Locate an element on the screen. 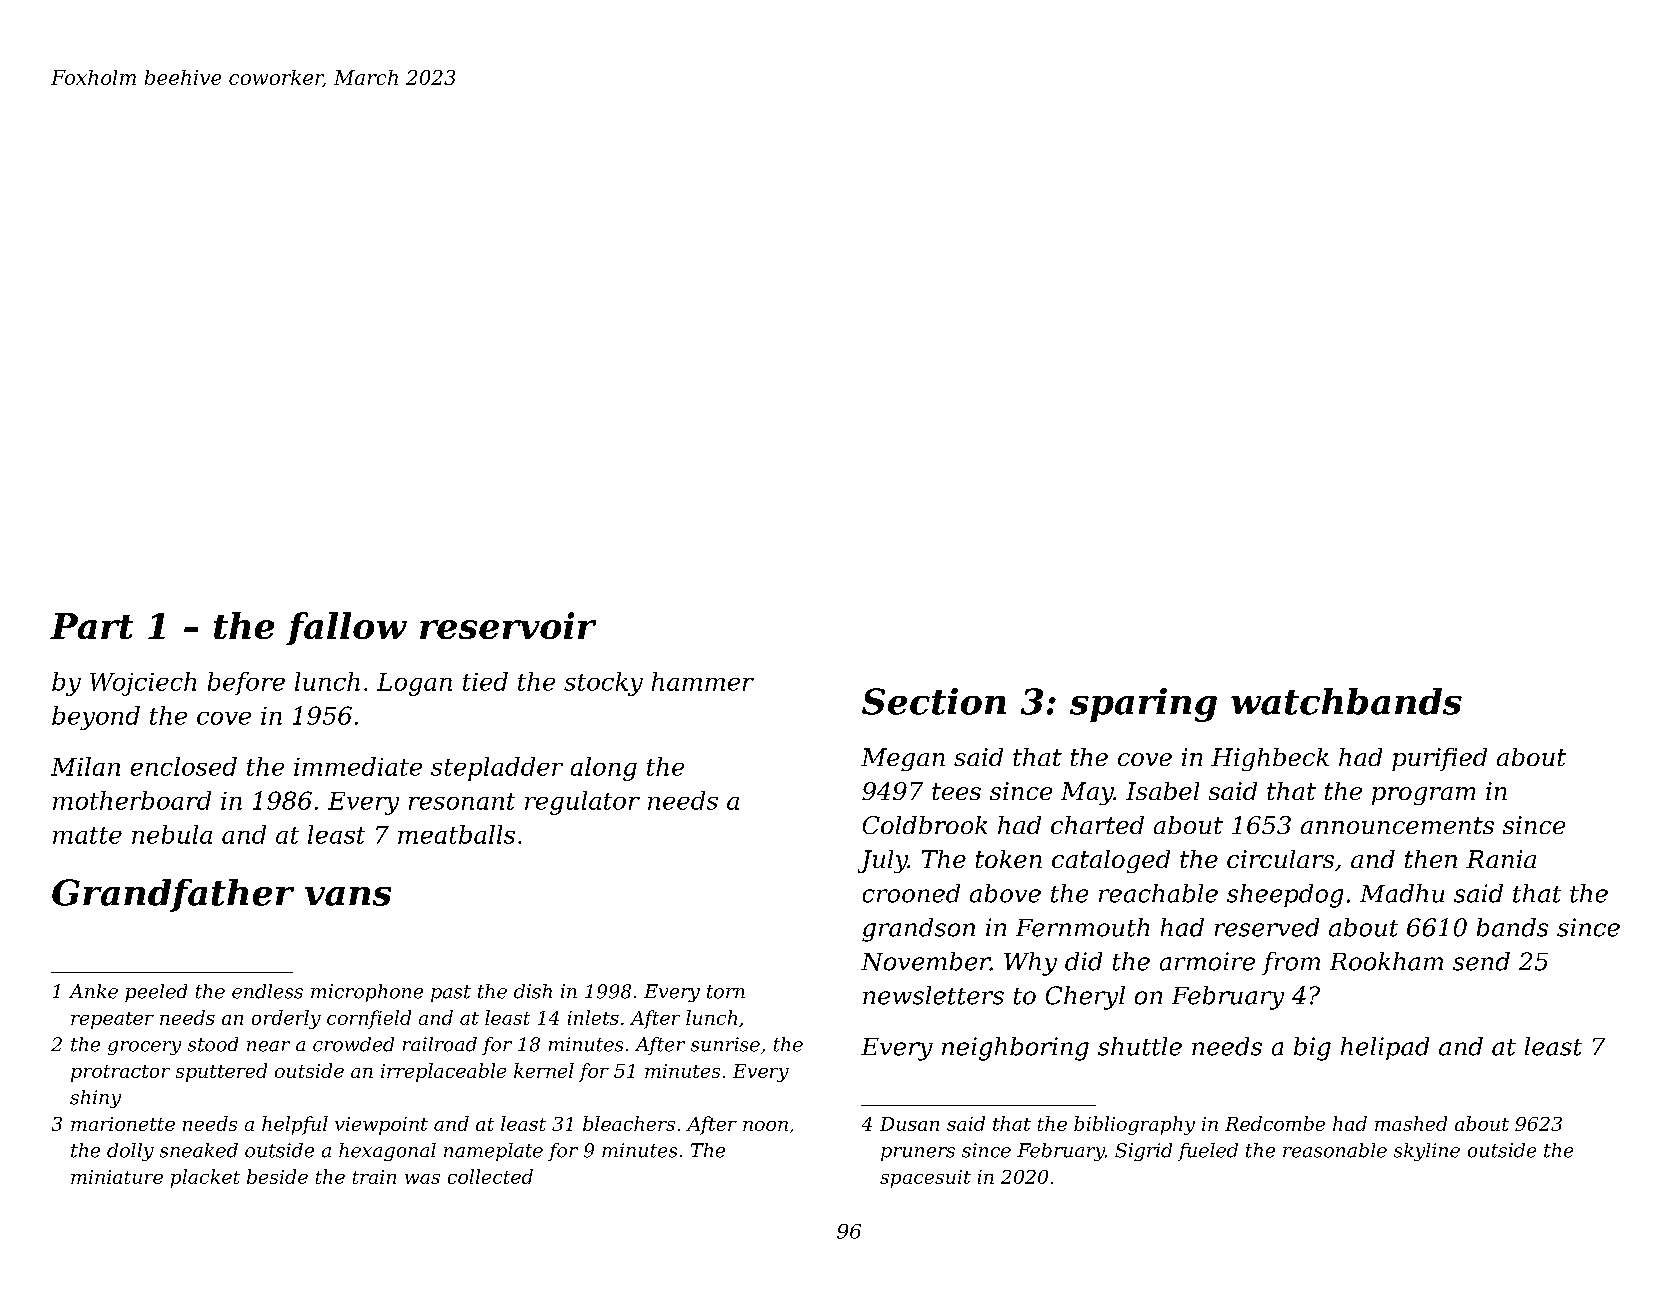 This screenshot has width=1673, height=1293. stocky is located at coordinates (603, 684).
